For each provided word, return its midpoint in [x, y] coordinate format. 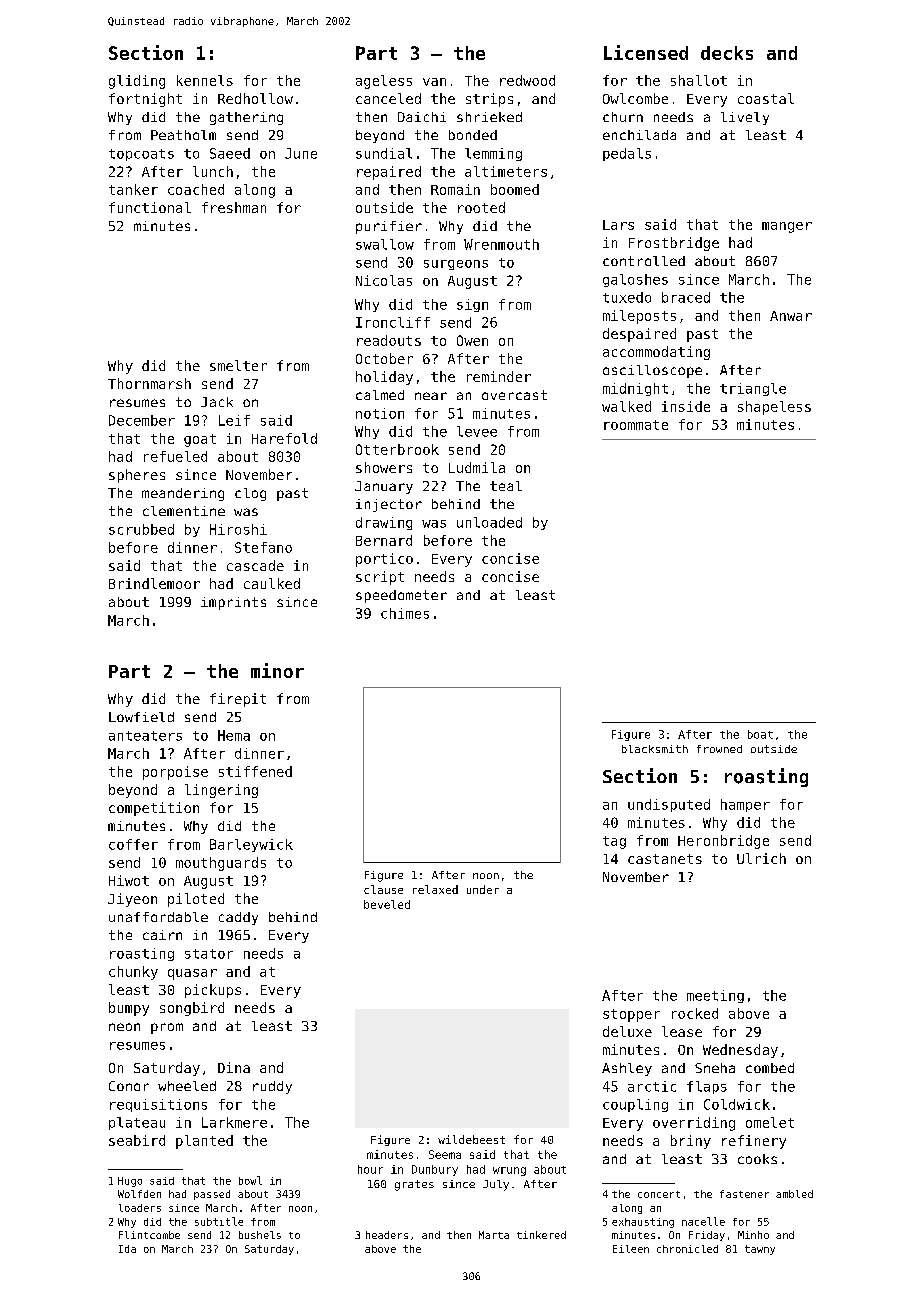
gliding [137, 82]
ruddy [272, 1087]
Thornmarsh [149, 383]
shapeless [774, 408]
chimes [405, 613]
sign [472, 305]
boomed [515, 189]
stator [209, 954]
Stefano [263, 547]
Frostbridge [674, 244]
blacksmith [655, 749]
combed [770, 1068]
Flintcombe [149, 1235]
